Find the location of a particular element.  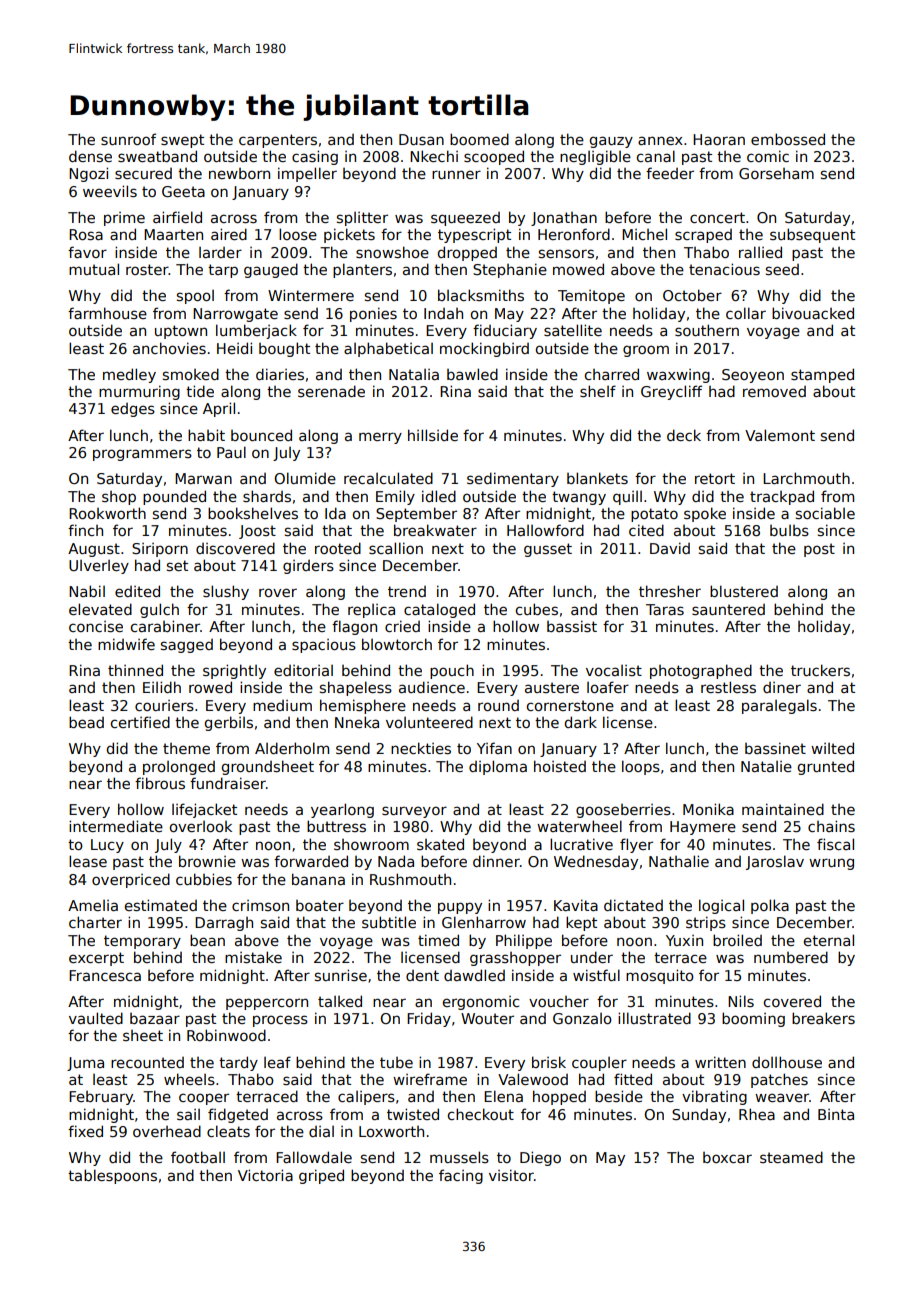

maintained is located at coordinates (783, 809).
